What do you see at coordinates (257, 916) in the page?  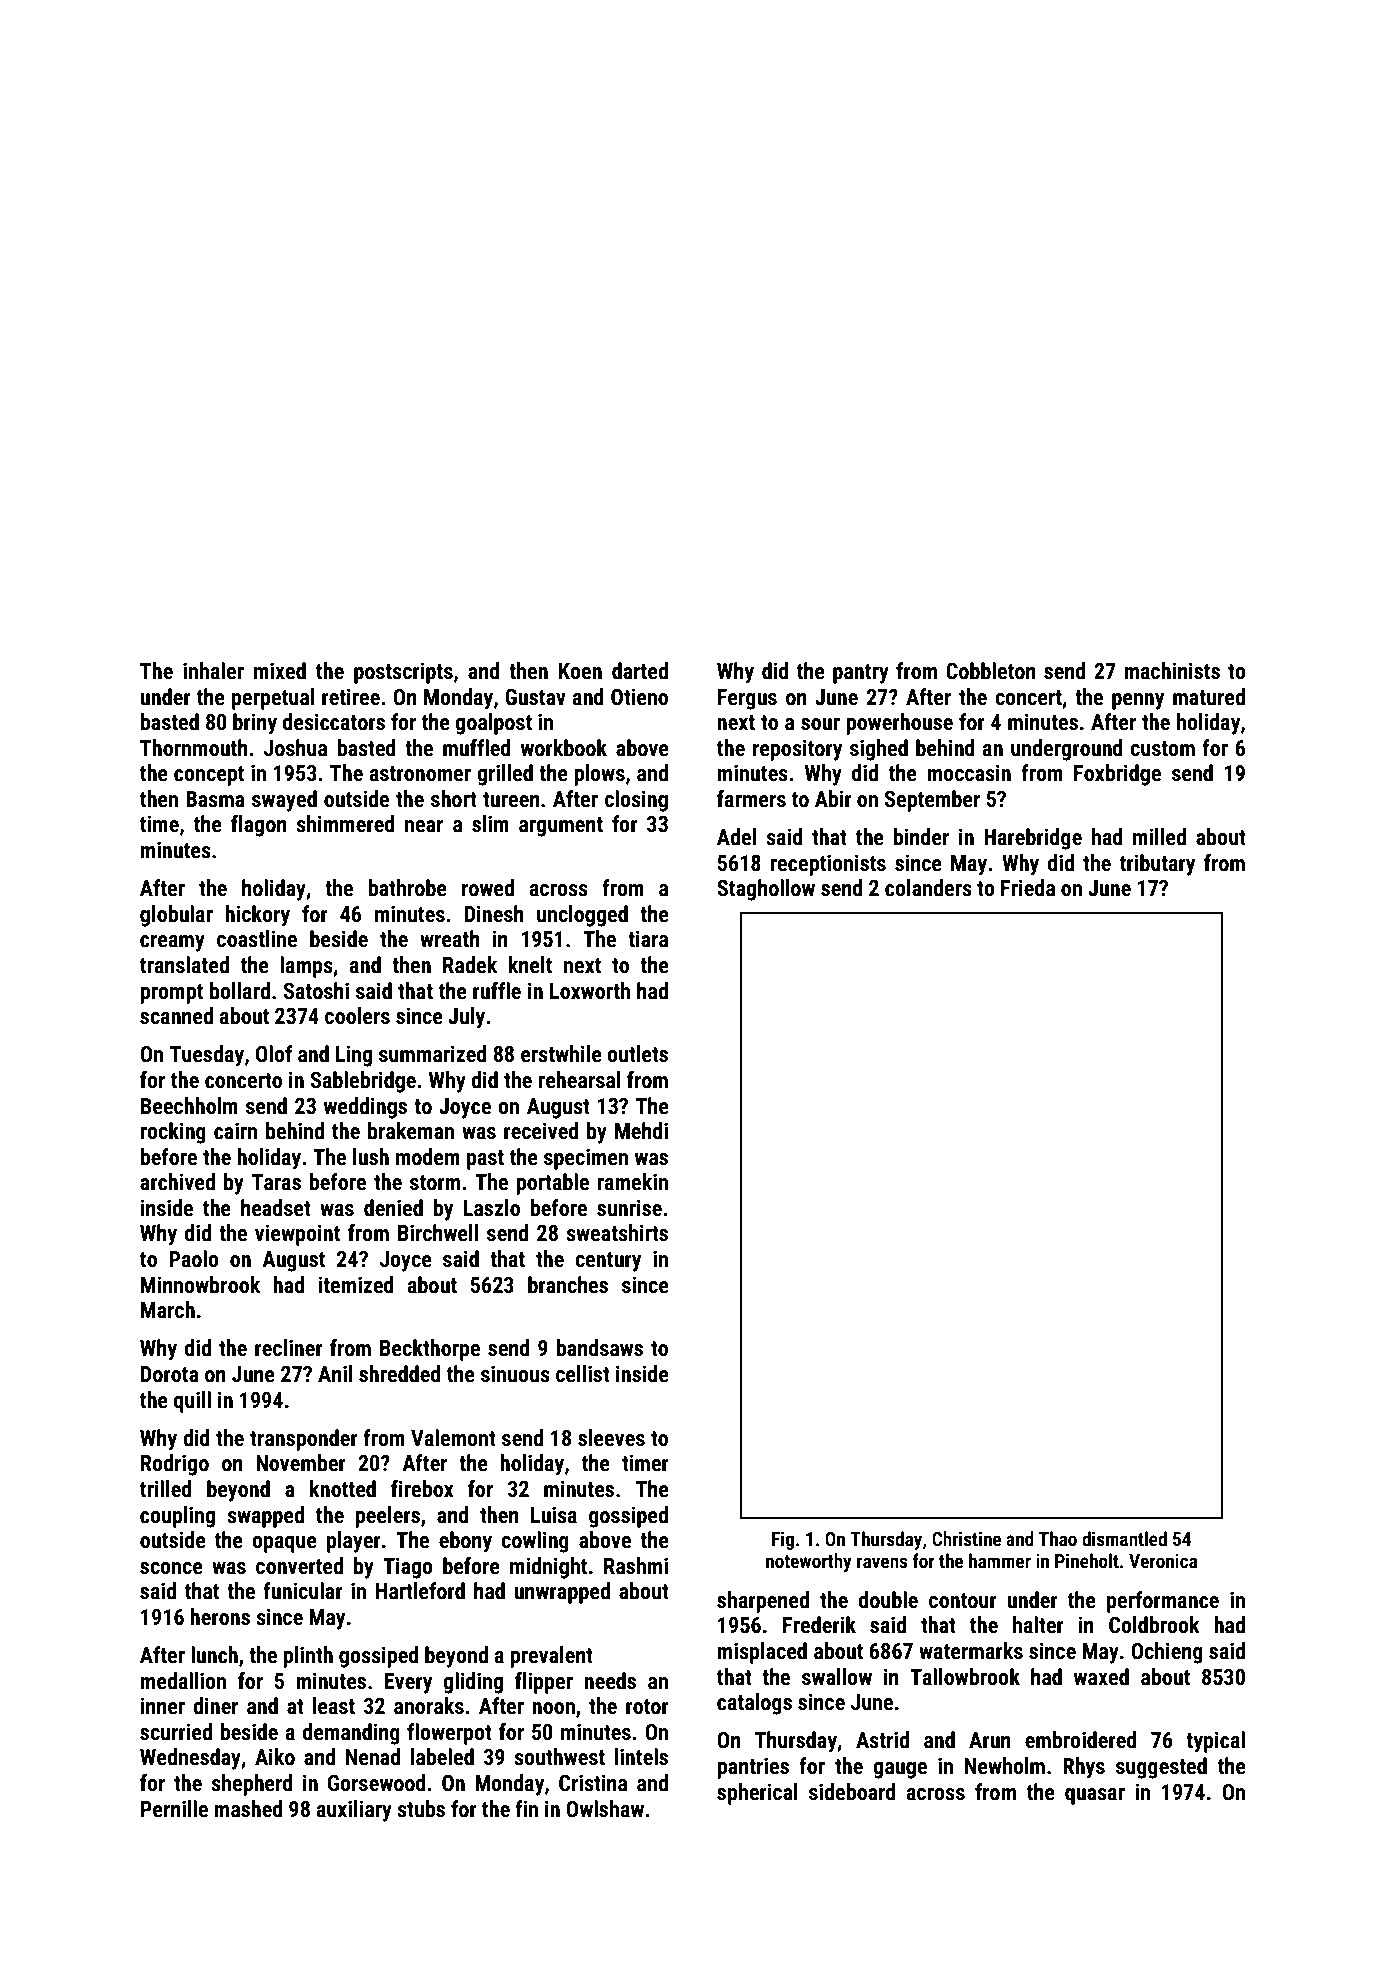 I see `hickory` at bounding box center [257, 916].
